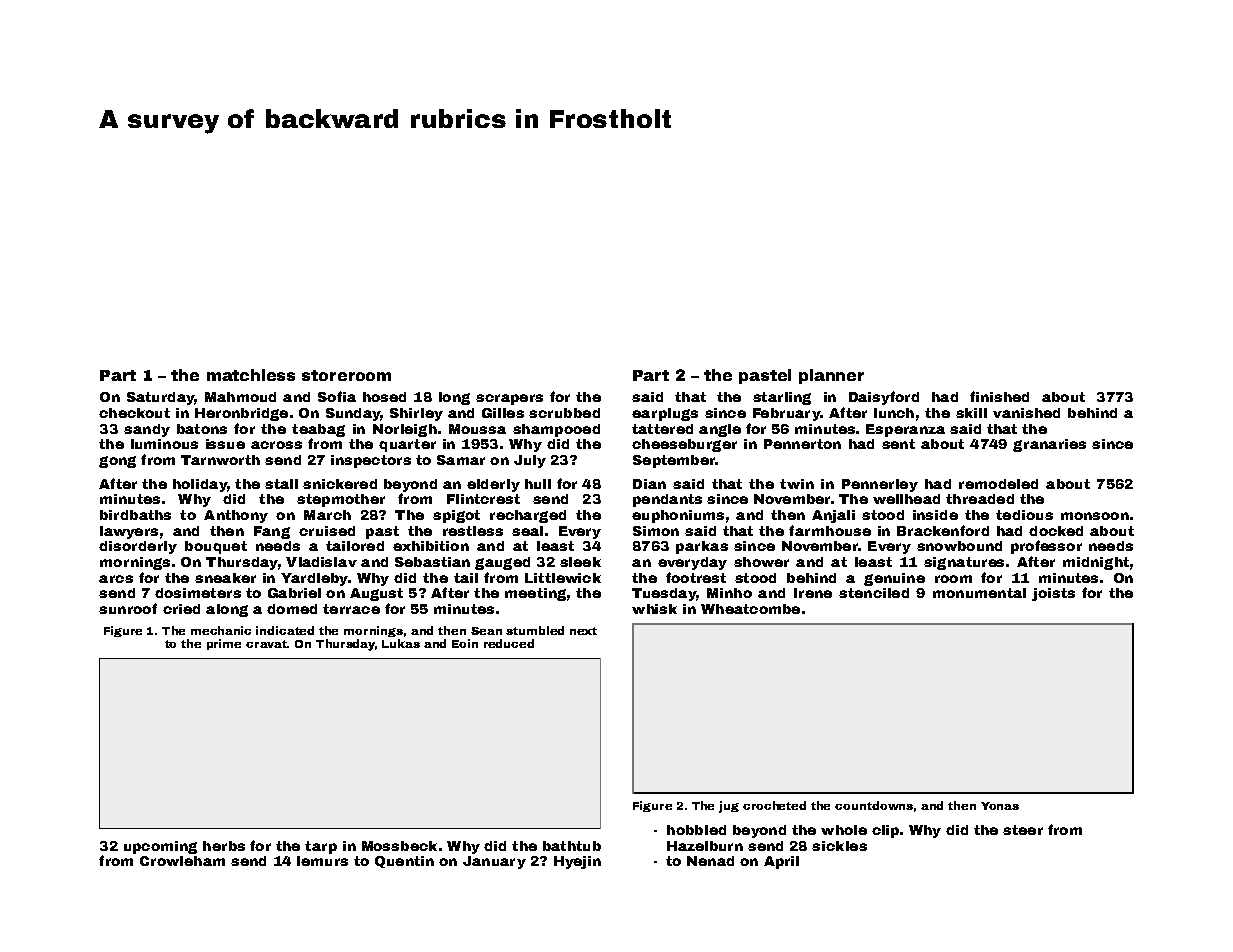  What do you see at coordinates (384, 397) in the page?
I see `hosed` at bounding box center [384, 397].
